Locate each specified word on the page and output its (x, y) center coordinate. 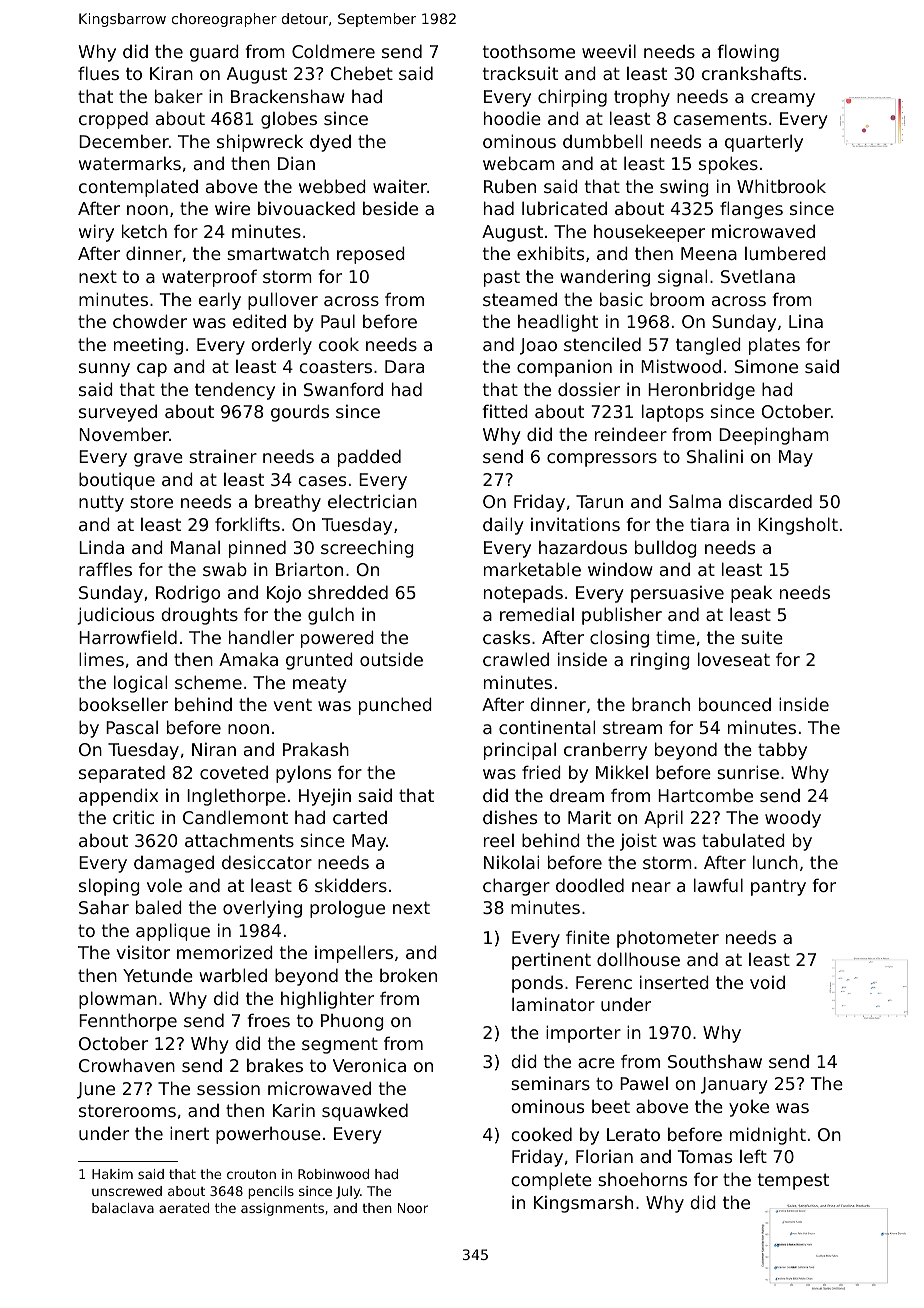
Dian (296, 163)
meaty (320, 684)
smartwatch (278, 253)
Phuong (352, 1022)
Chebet (362, 73)
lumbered (785, 253)
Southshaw (715, 1061)
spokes (728, 165)
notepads (523, 594)
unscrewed (127, 1191)
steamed (520, 299)
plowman (118, 1000)
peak (751, 594)
